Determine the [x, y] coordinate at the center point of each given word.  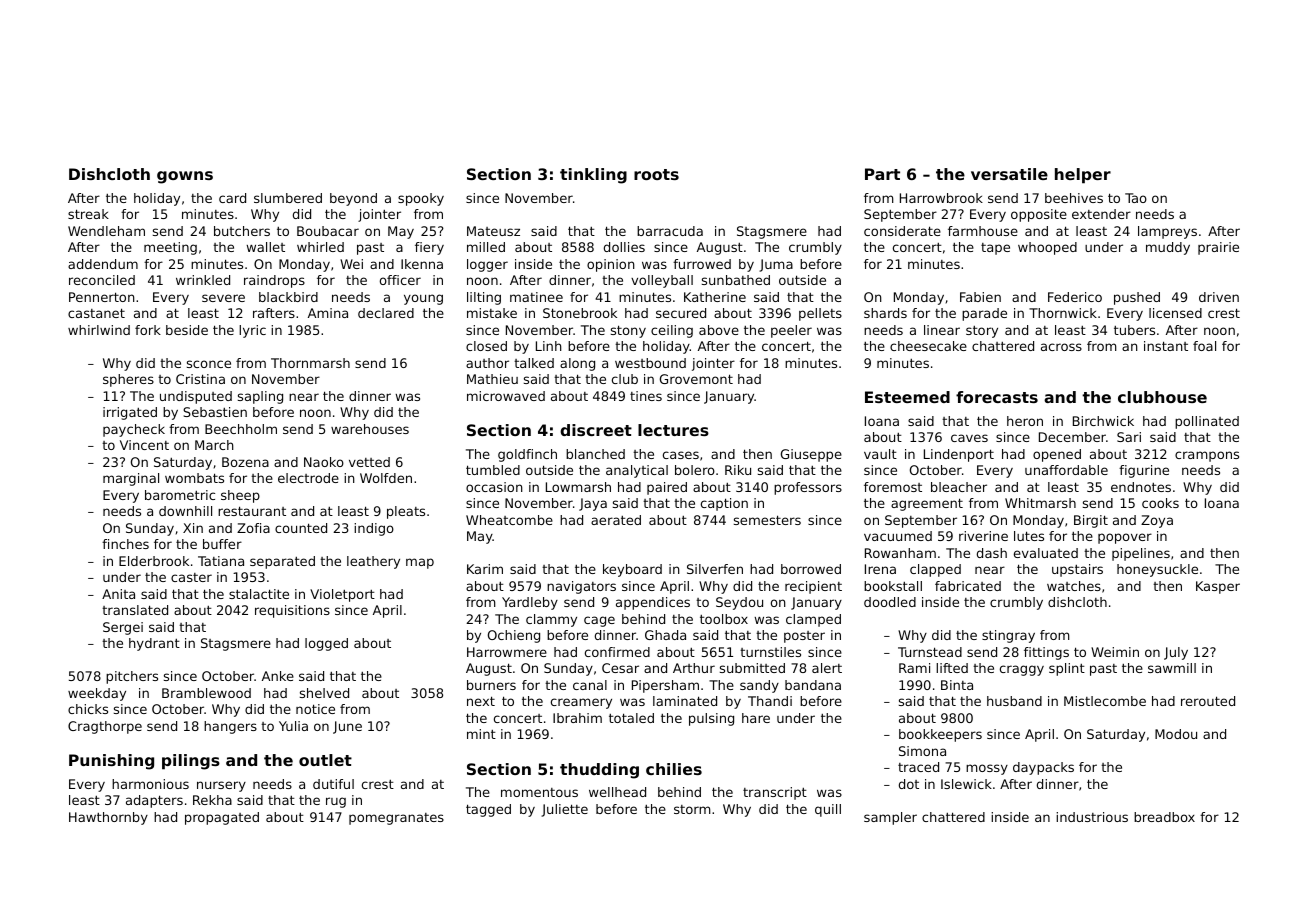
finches [125, 544]
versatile [1009, 174]
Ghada [665, 635]
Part [882, 174]
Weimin [1115, 652]
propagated [222, 818]
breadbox [1164, 817]
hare [756, 718]
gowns [185, 177]
